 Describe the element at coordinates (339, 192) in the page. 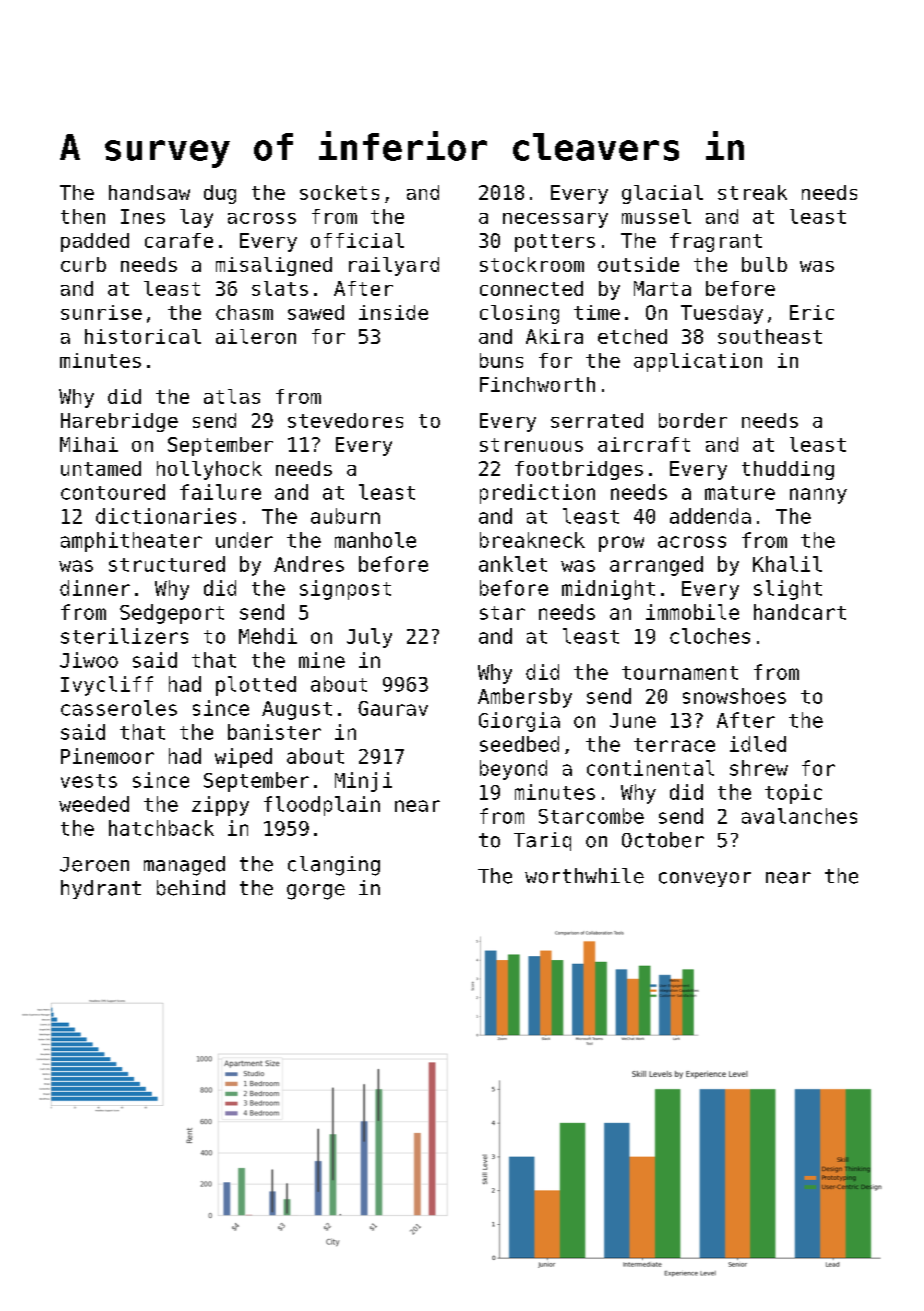

I see `sockets` at that location.
